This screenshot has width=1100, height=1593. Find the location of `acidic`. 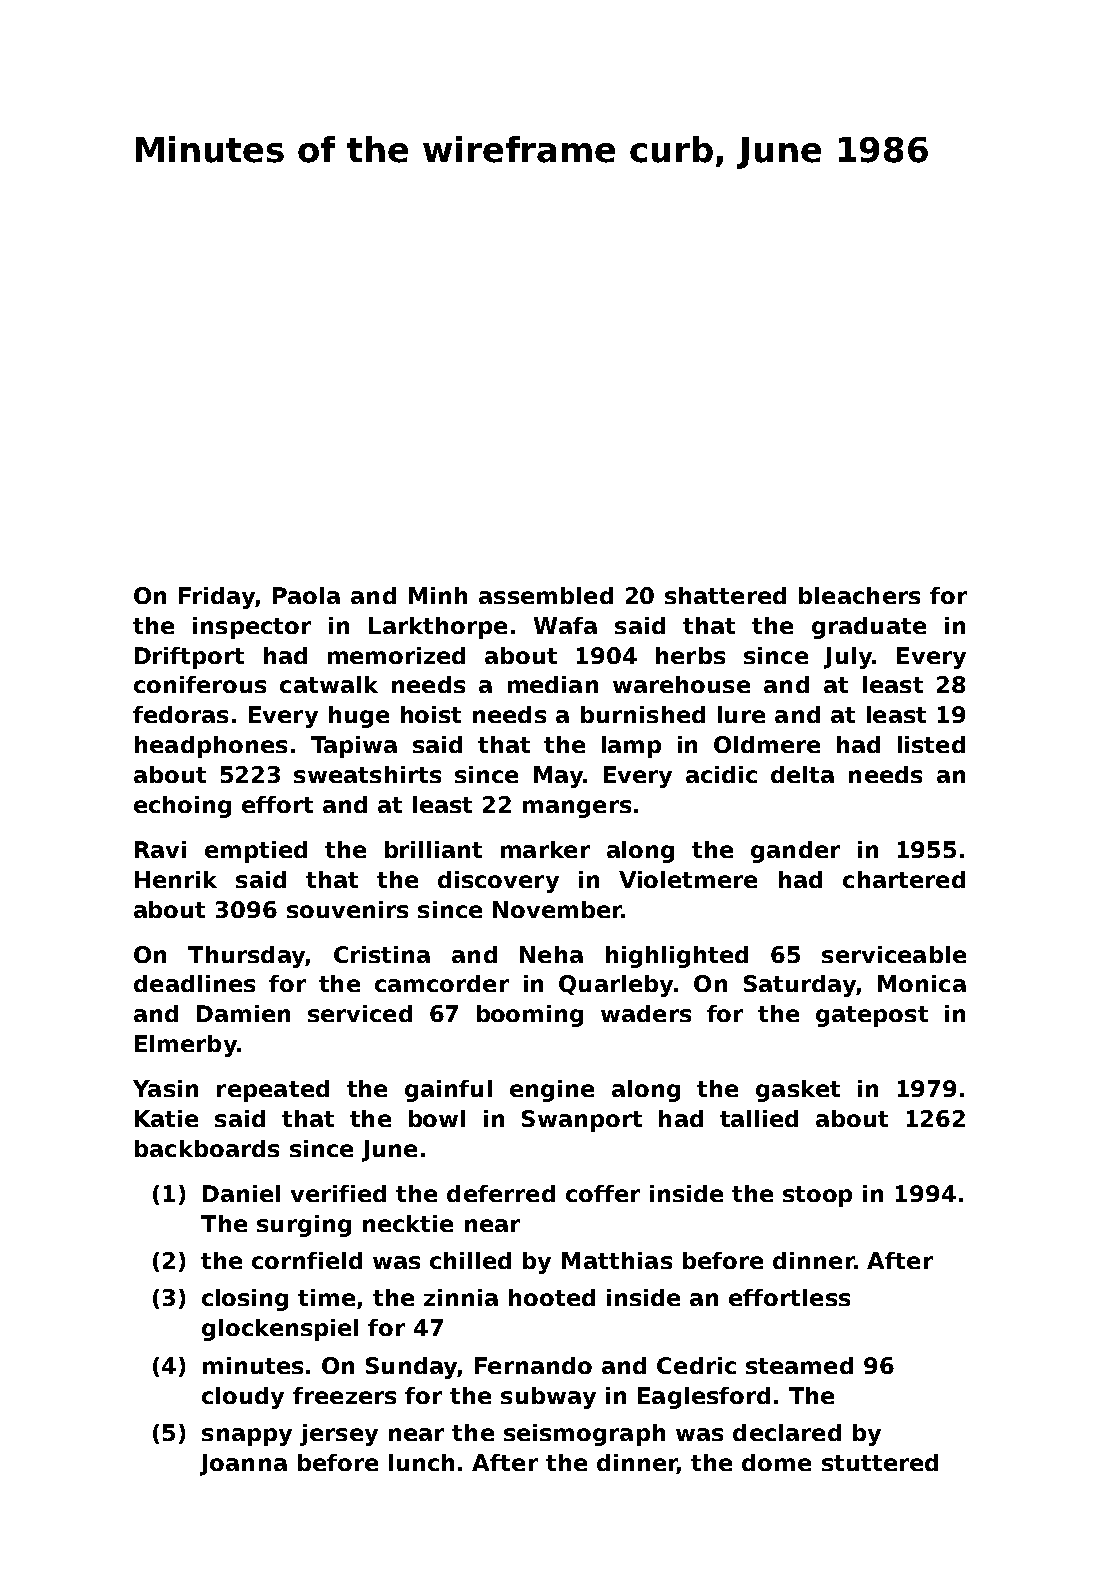

acidic is located at coordinates (721, 774).
